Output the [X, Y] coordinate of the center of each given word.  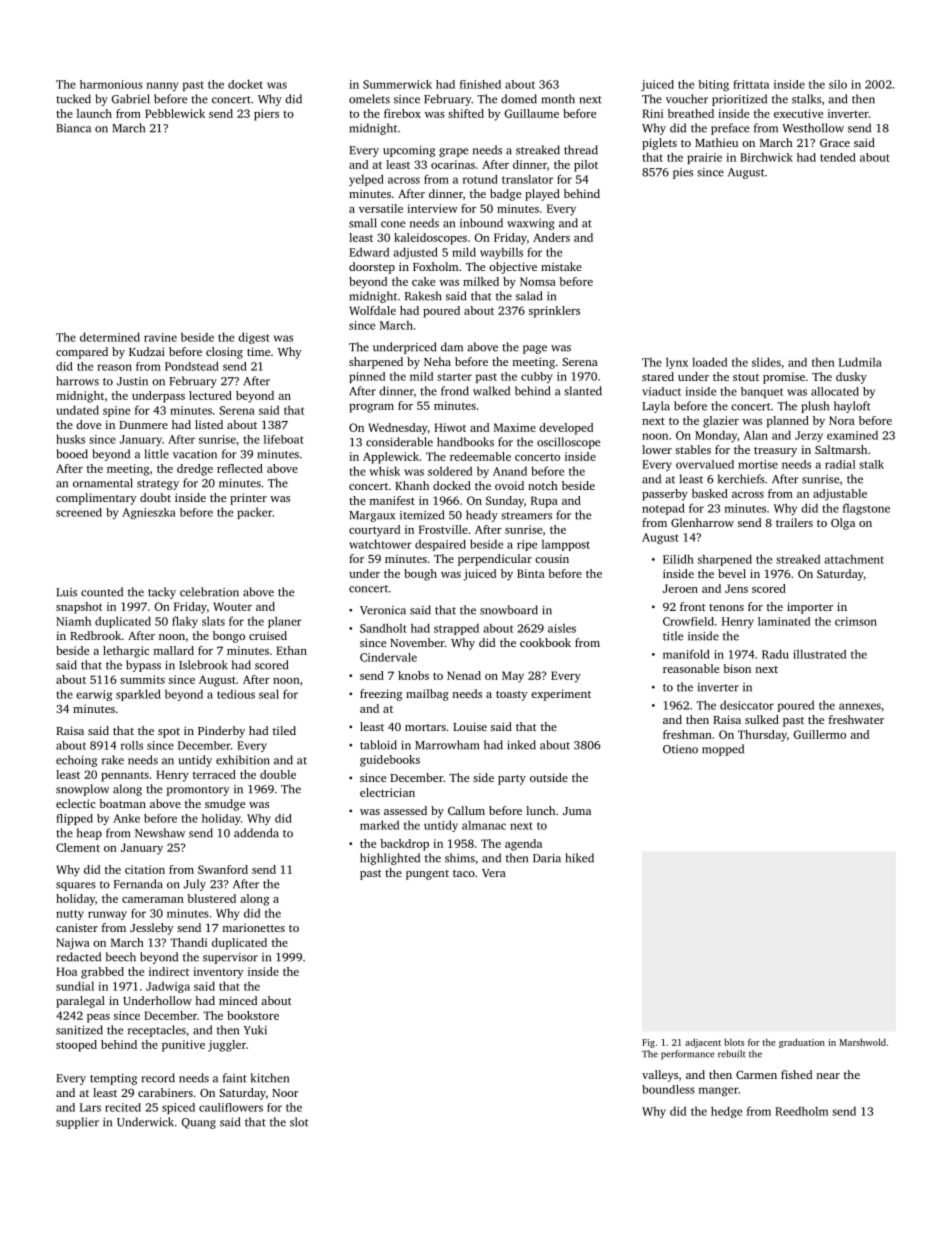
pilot [586, 166]
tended [838, 157]
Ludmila [860, 362]
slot [299, 1122]
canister [77, 927]
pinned [367, 377]
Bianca [73, 128]
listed [209, 424]
